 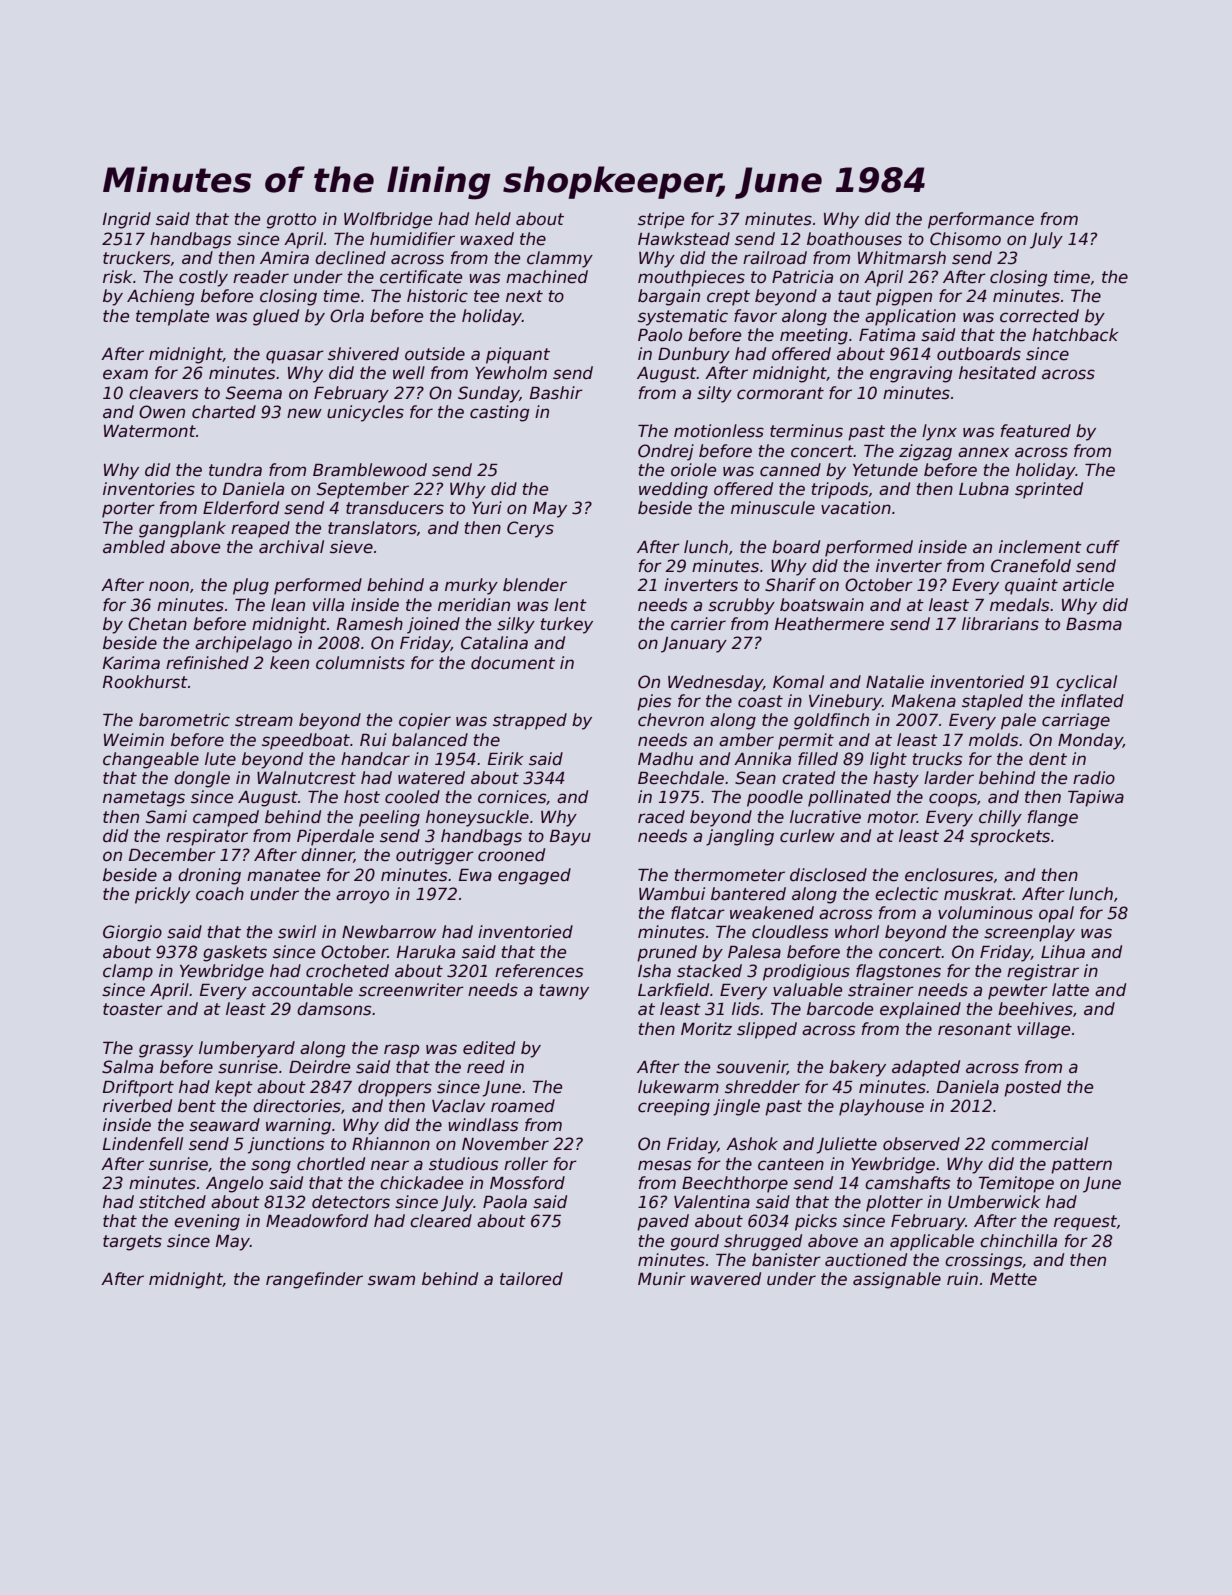 What do you see at coordinates (1039, 1144) in the screenshot?
I see `commercial` at bounding box center [1039, 1144].
